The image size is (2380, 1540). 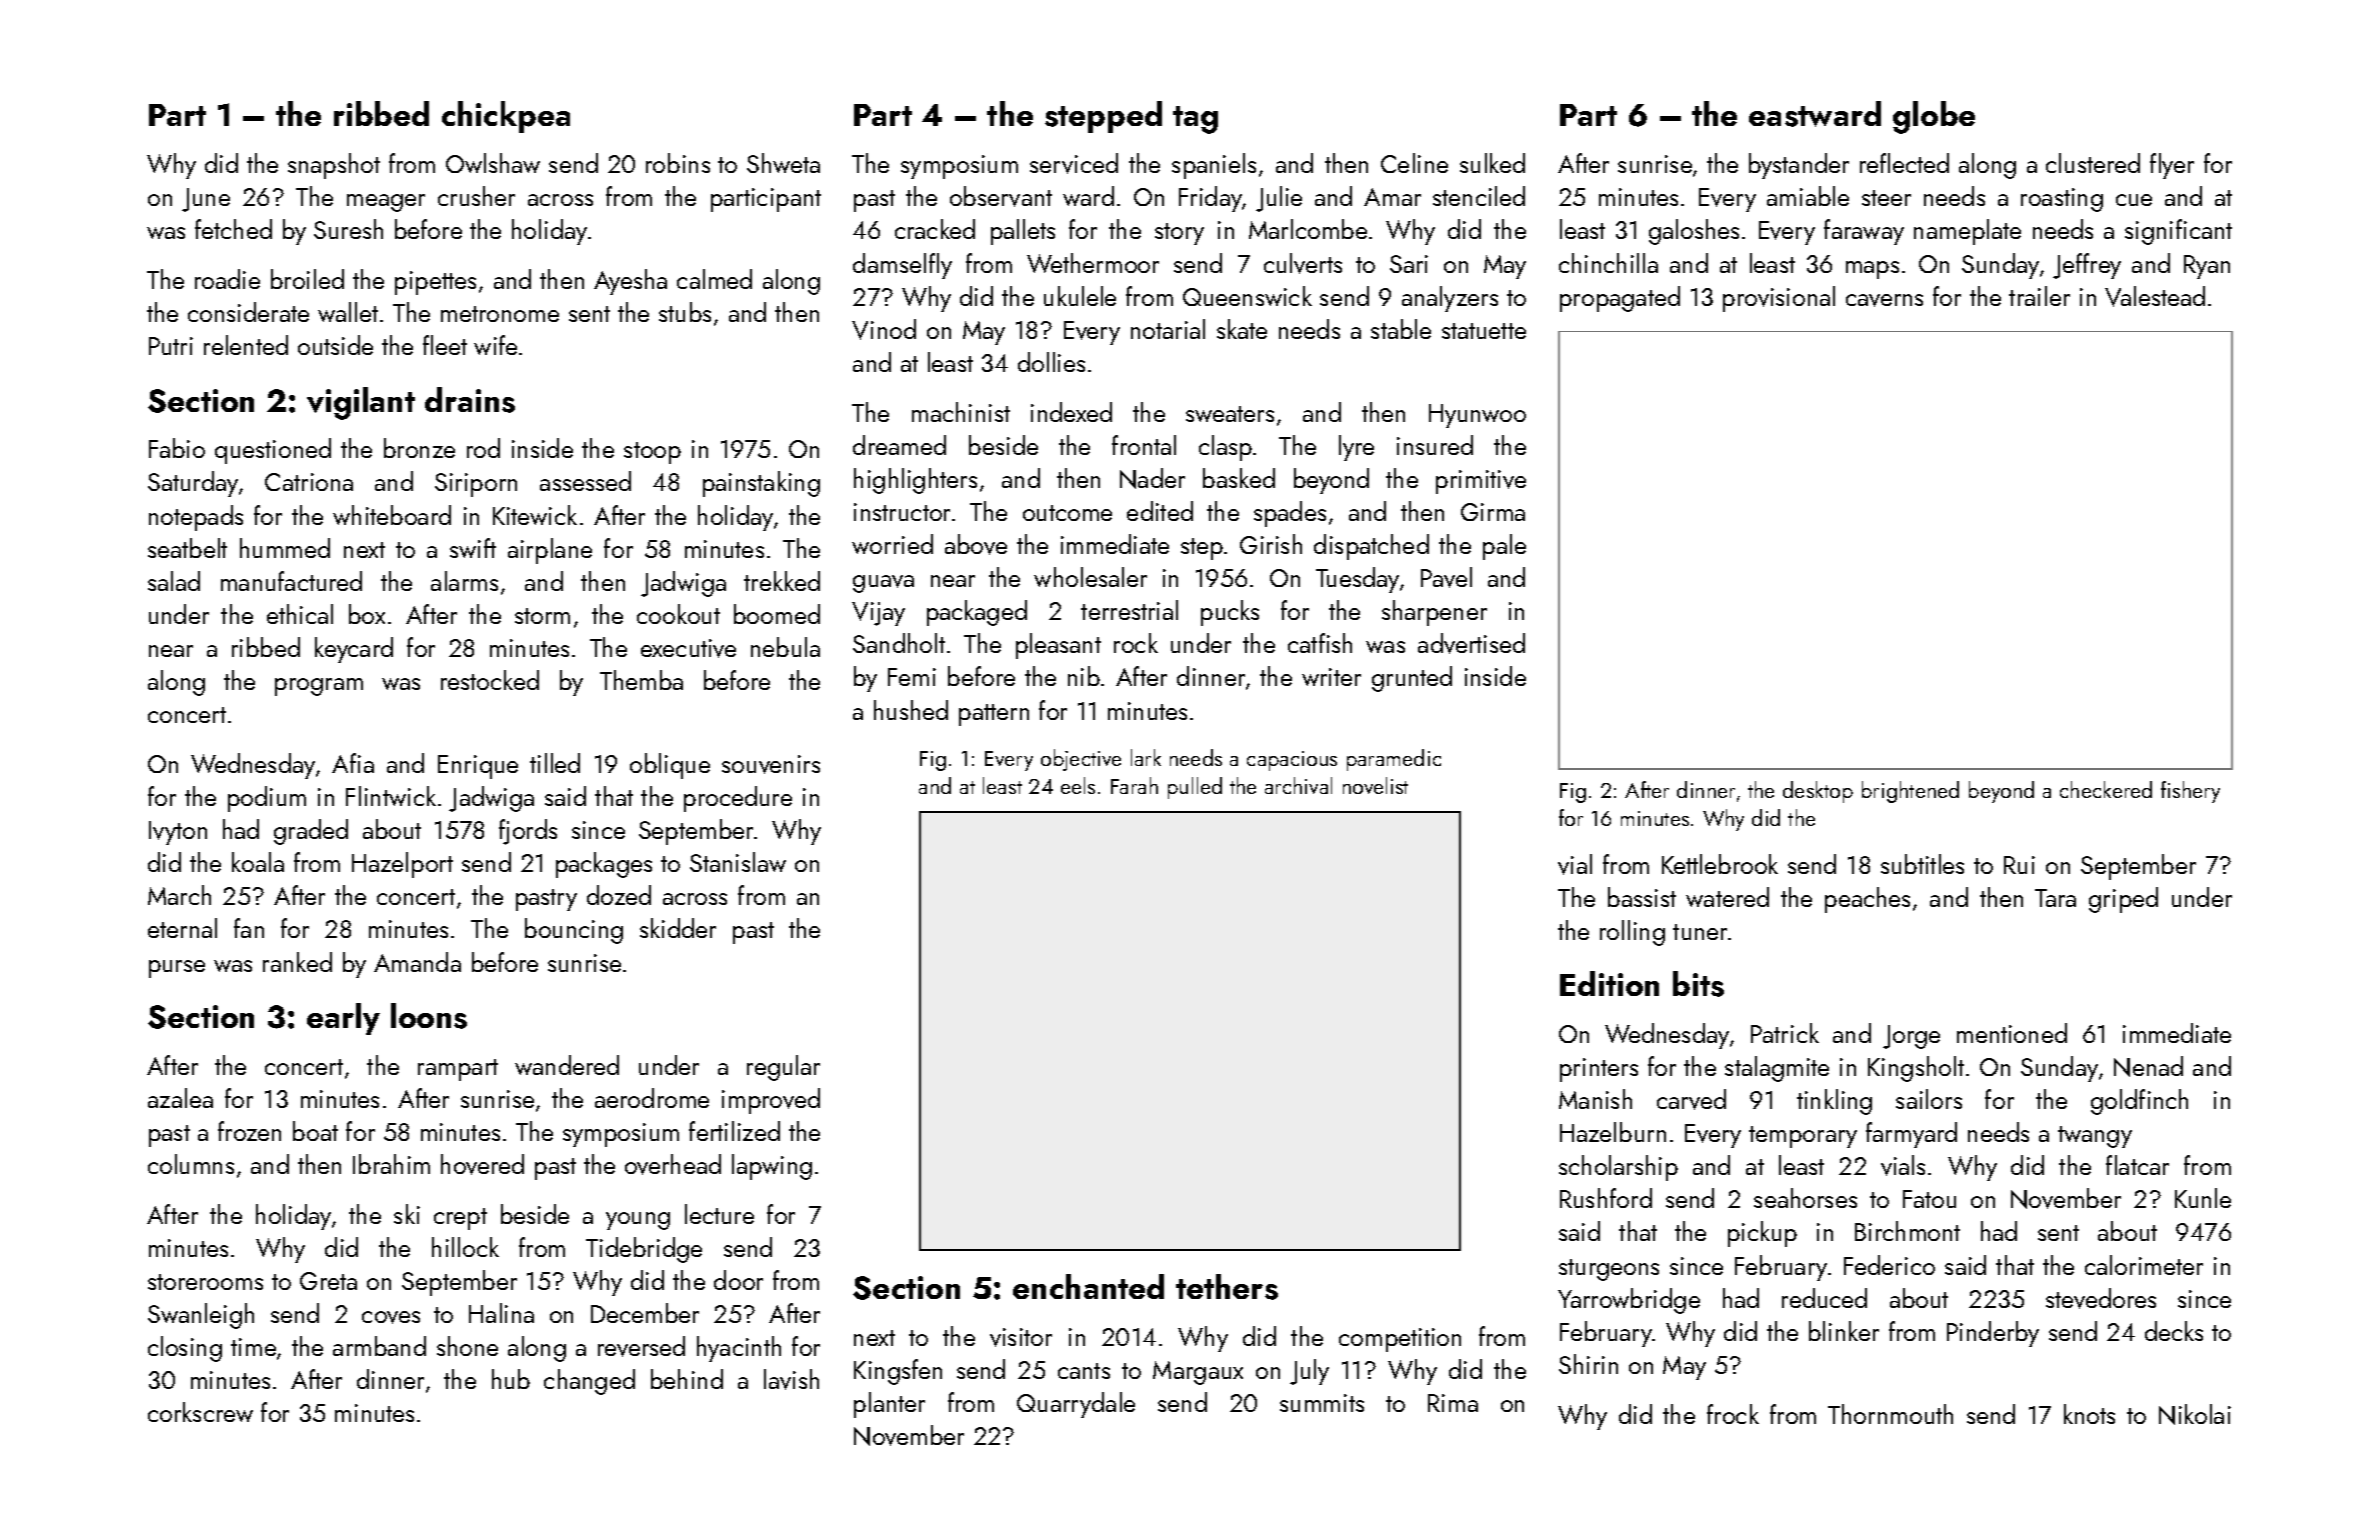 I want to click on stubs, so click(x=685, y=312).
